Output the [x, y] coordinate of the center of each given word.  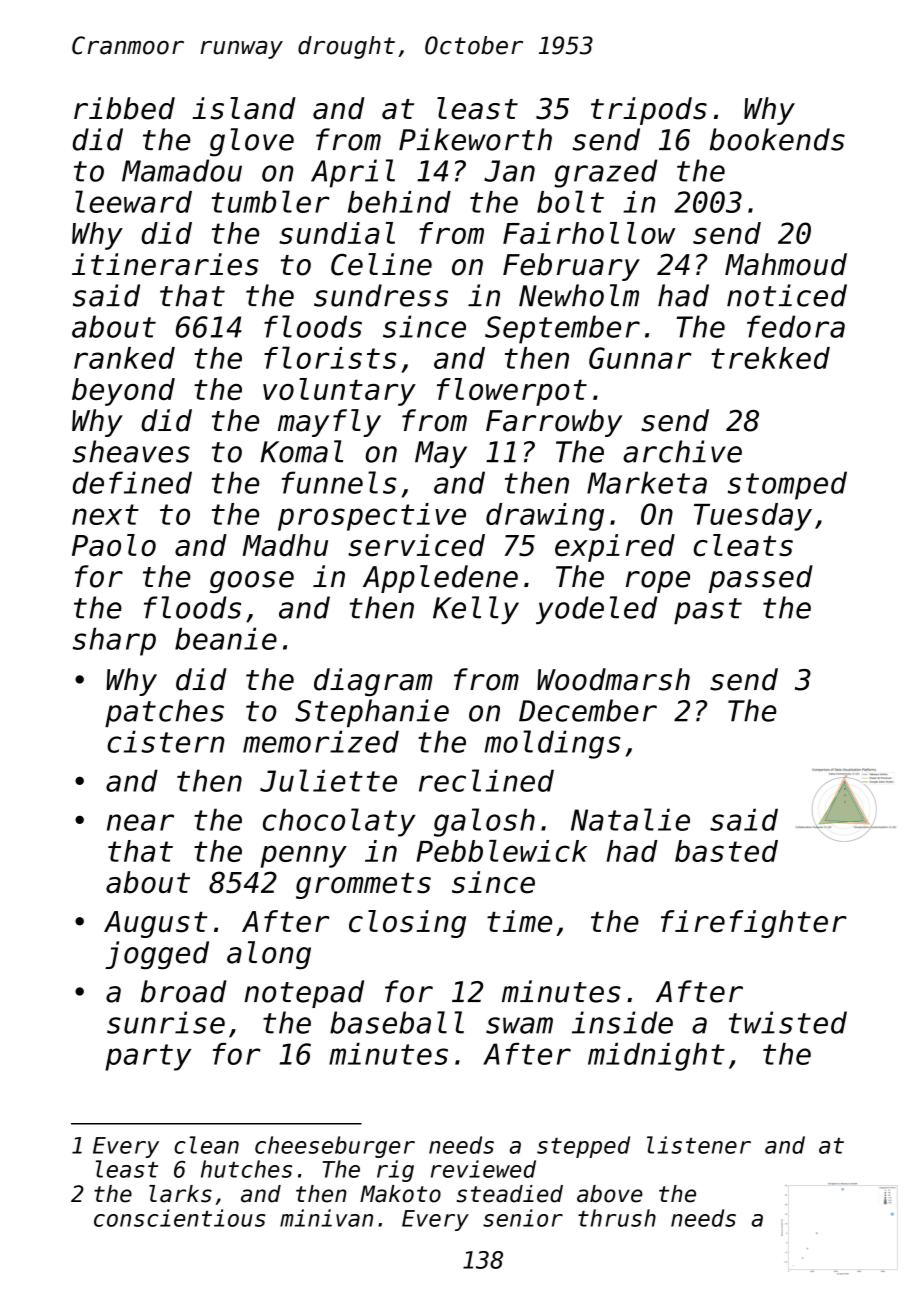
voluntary [339, 392]
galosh [484, 822]
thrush [617, 1218]
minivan [326, 1218]
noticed [787, 295]
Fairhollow [589, 233]
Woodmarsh [613, 679]
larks [180, 1194]
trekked [770, 358]
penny [304, 856]
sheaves [131, 451]
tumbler [271, 201]
